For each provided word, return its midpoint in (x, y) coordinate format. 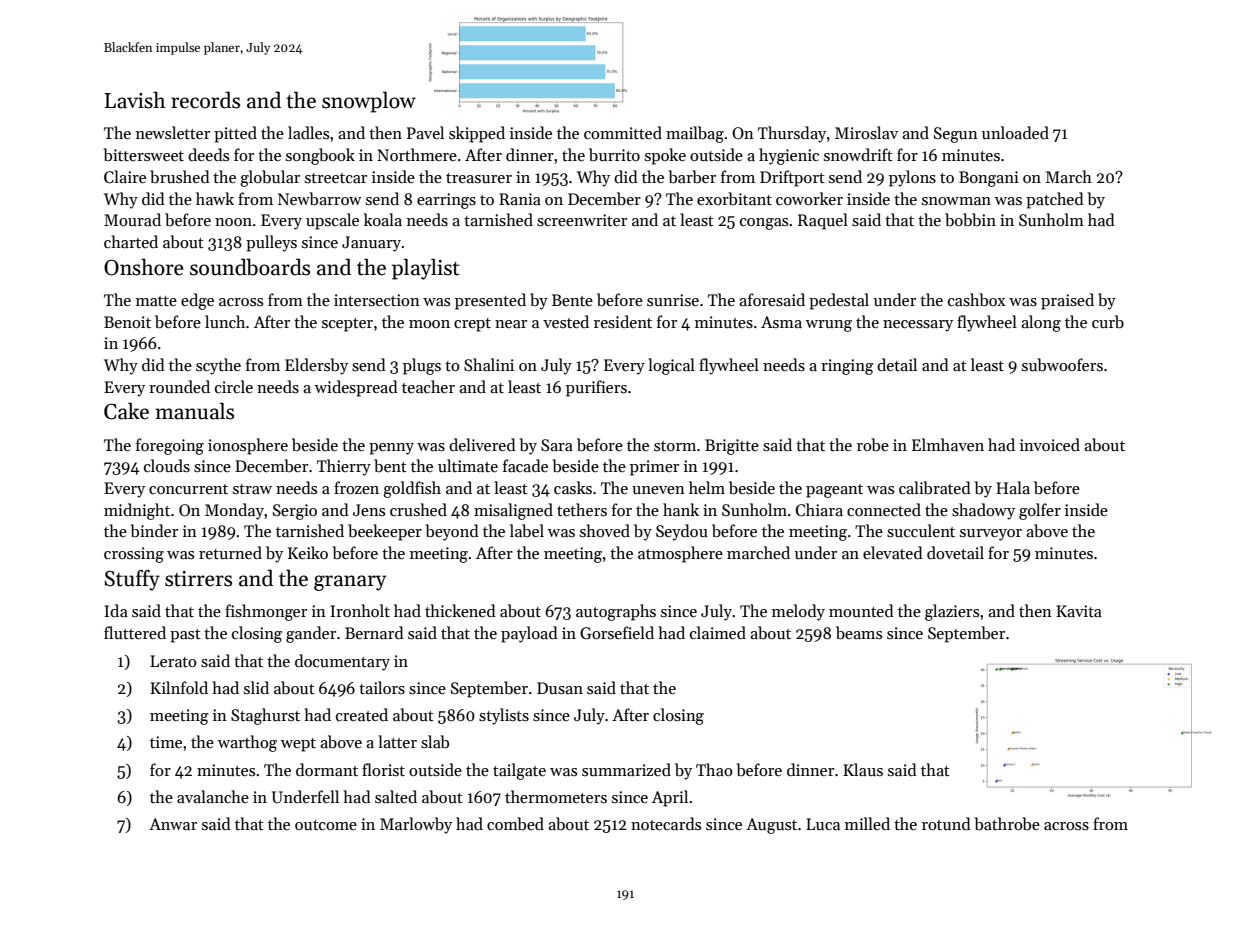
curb (1108, 321)
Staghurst (265, 716)
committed (623, 132)
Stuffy (132, 580)
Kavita (1079, 611)
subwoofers (1062, 365)
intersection (377, 300)
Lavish (135, 100)
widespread (356, 388)
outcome (326, 825)
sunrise (673, 300)
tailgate (519, 771)
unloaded (1015, 132)
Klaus (863, 769)
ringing (847, 367)
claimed (718, 632)
